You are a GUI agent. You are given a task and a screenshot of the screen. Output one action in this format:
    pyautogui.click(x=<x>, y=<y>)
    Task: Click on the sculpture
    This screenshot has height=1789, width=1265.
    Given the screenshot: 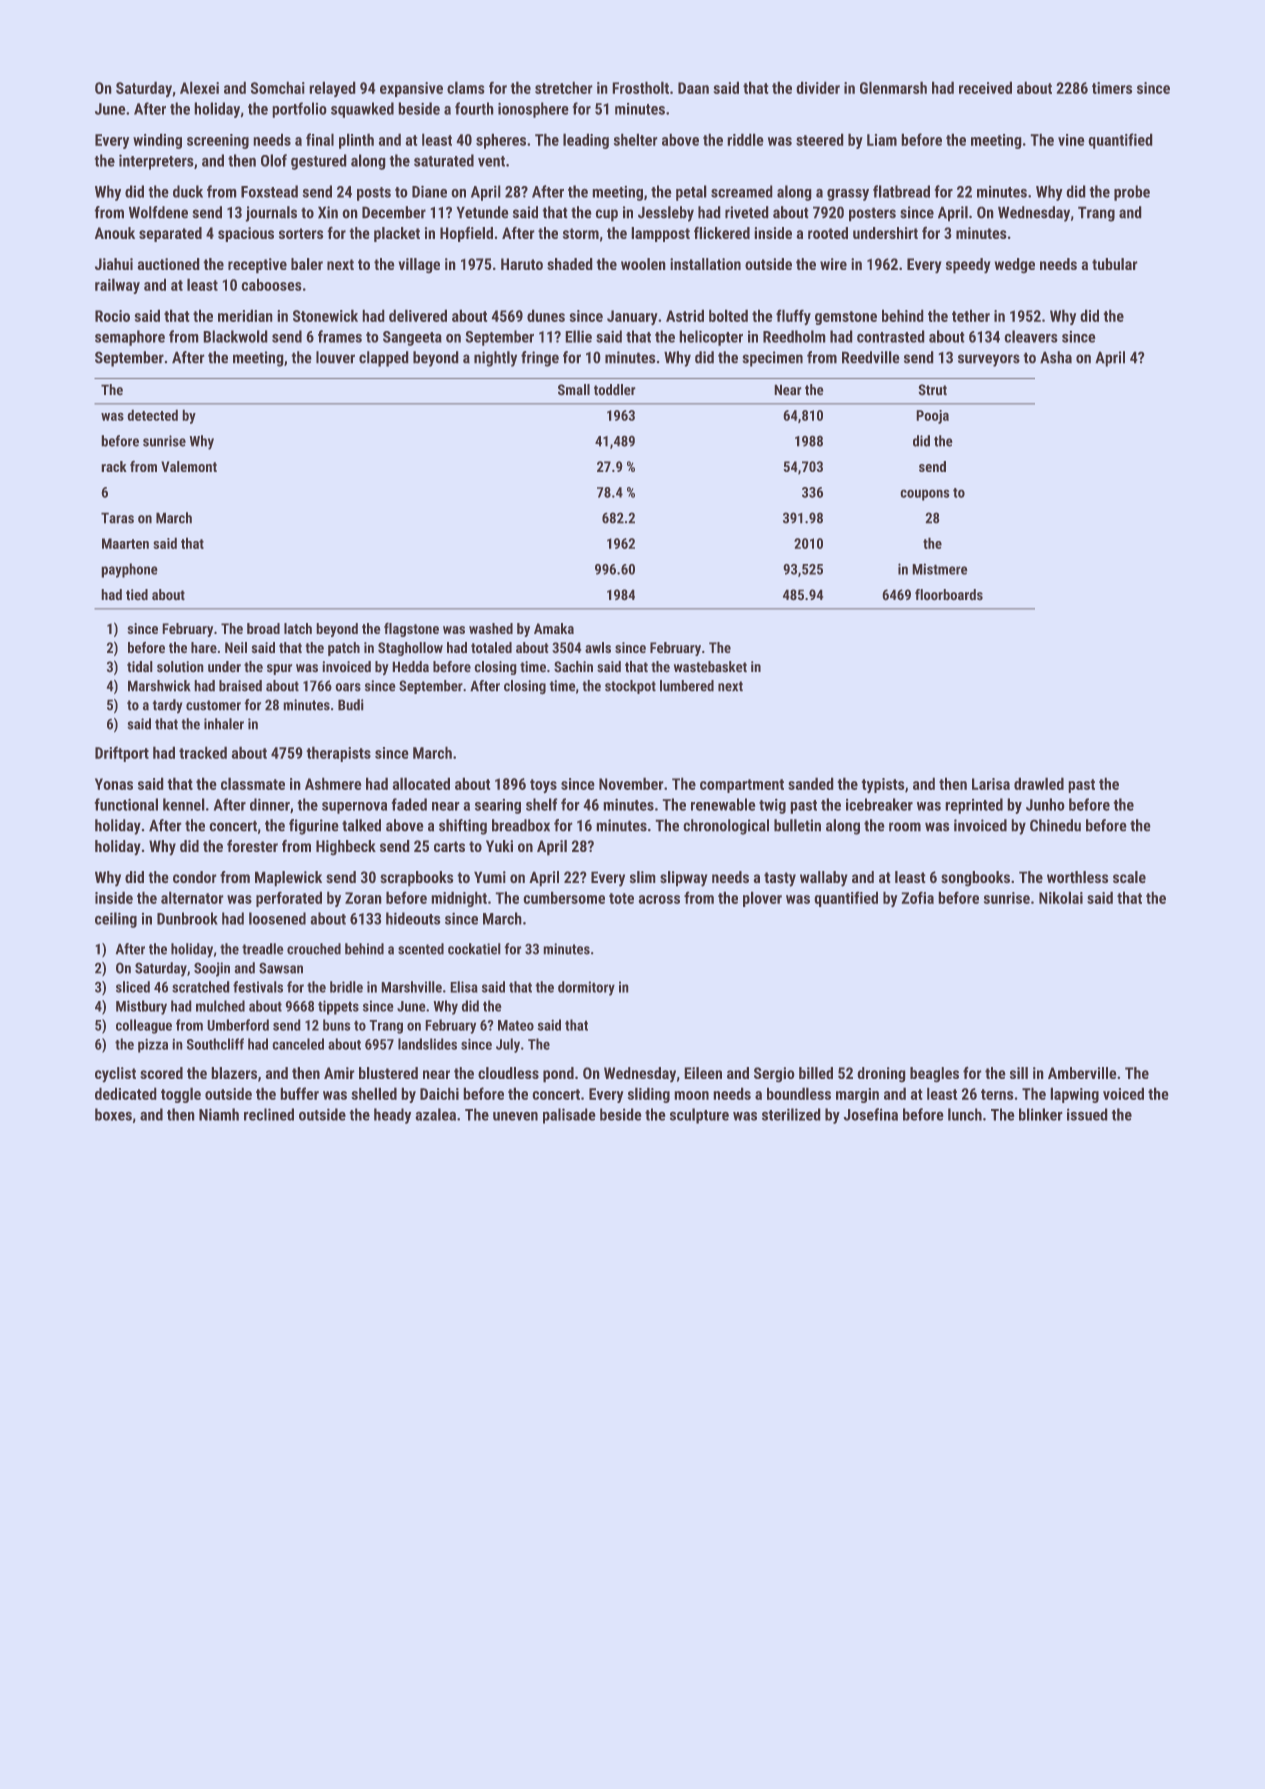 What is the action you would take?
    pyautogui.click(x=699, y=1116)
